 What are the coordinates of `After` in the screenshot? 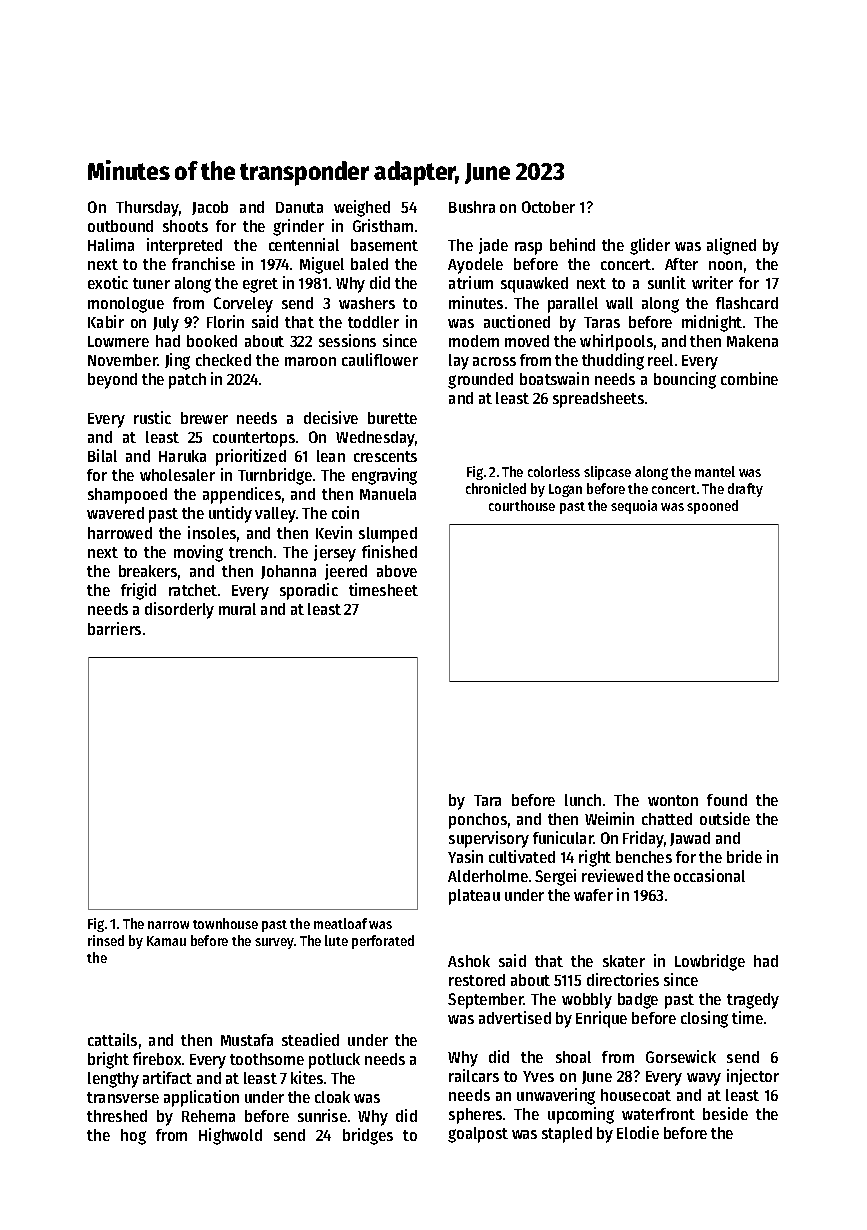 It's located at (681, 264).
